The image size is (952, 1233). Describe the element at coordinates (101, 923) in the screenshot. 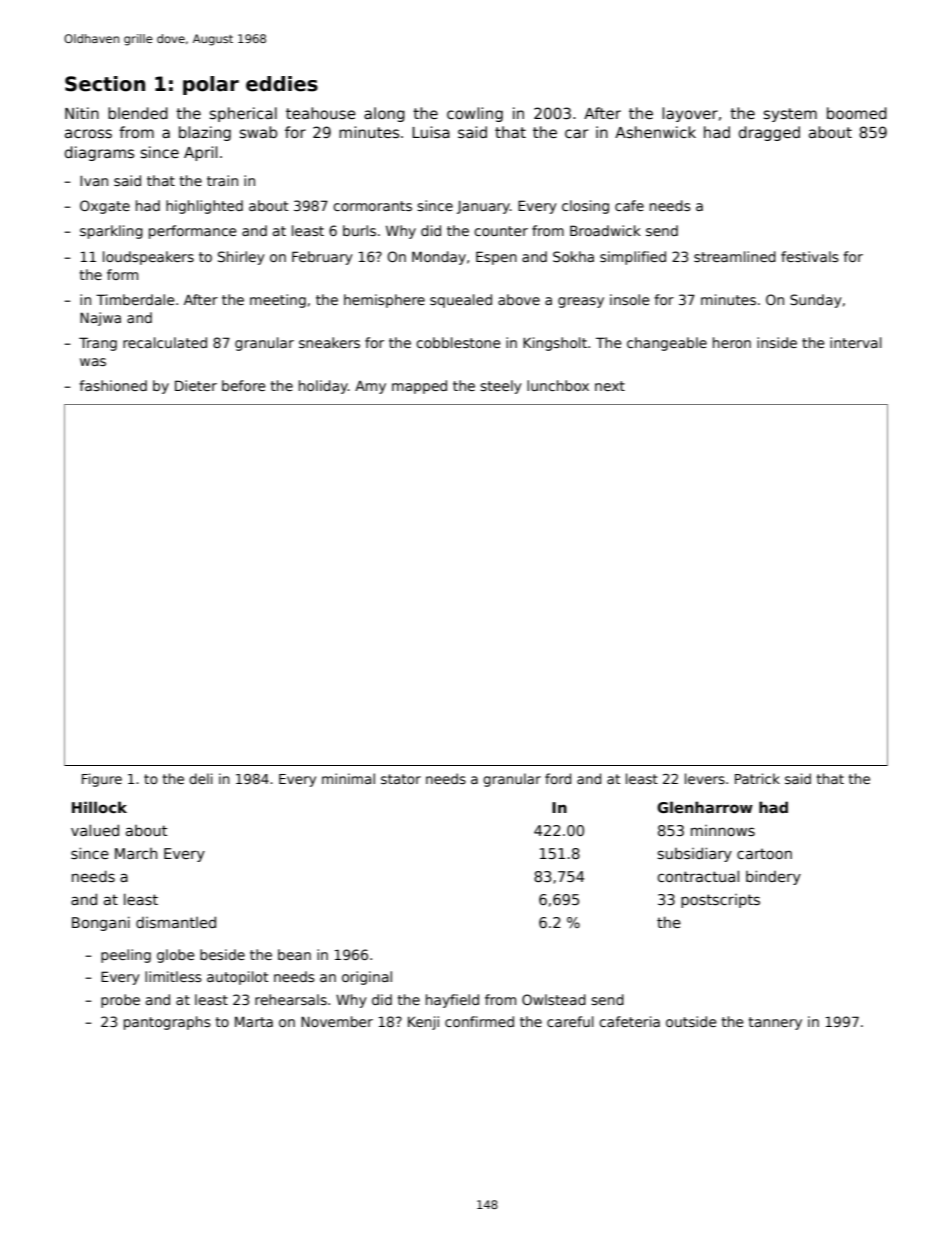

I see `Bongani` at that location.
